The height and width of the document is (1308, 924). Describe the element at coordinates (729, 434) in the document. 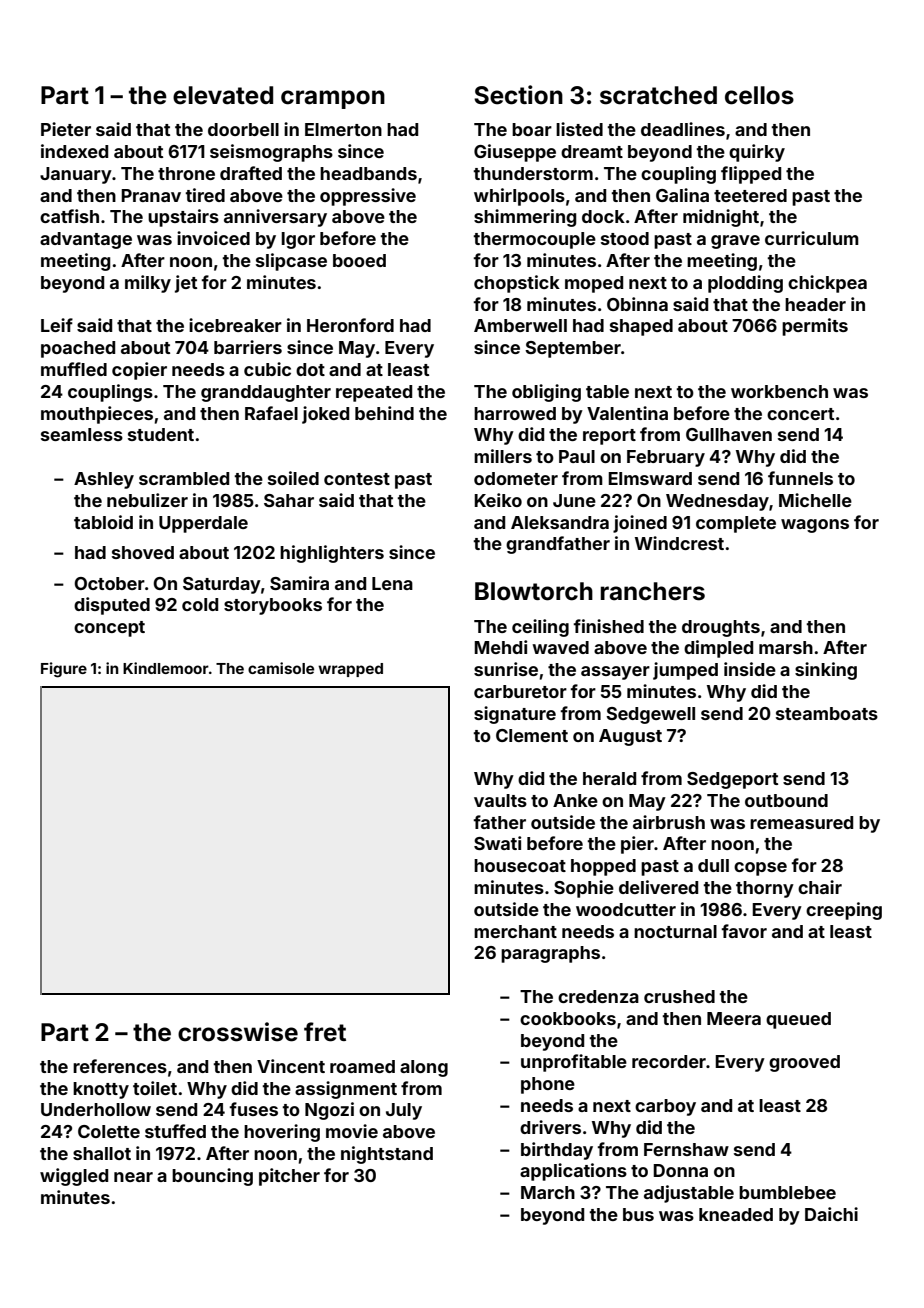

I see `Gullhaven` at that location.
